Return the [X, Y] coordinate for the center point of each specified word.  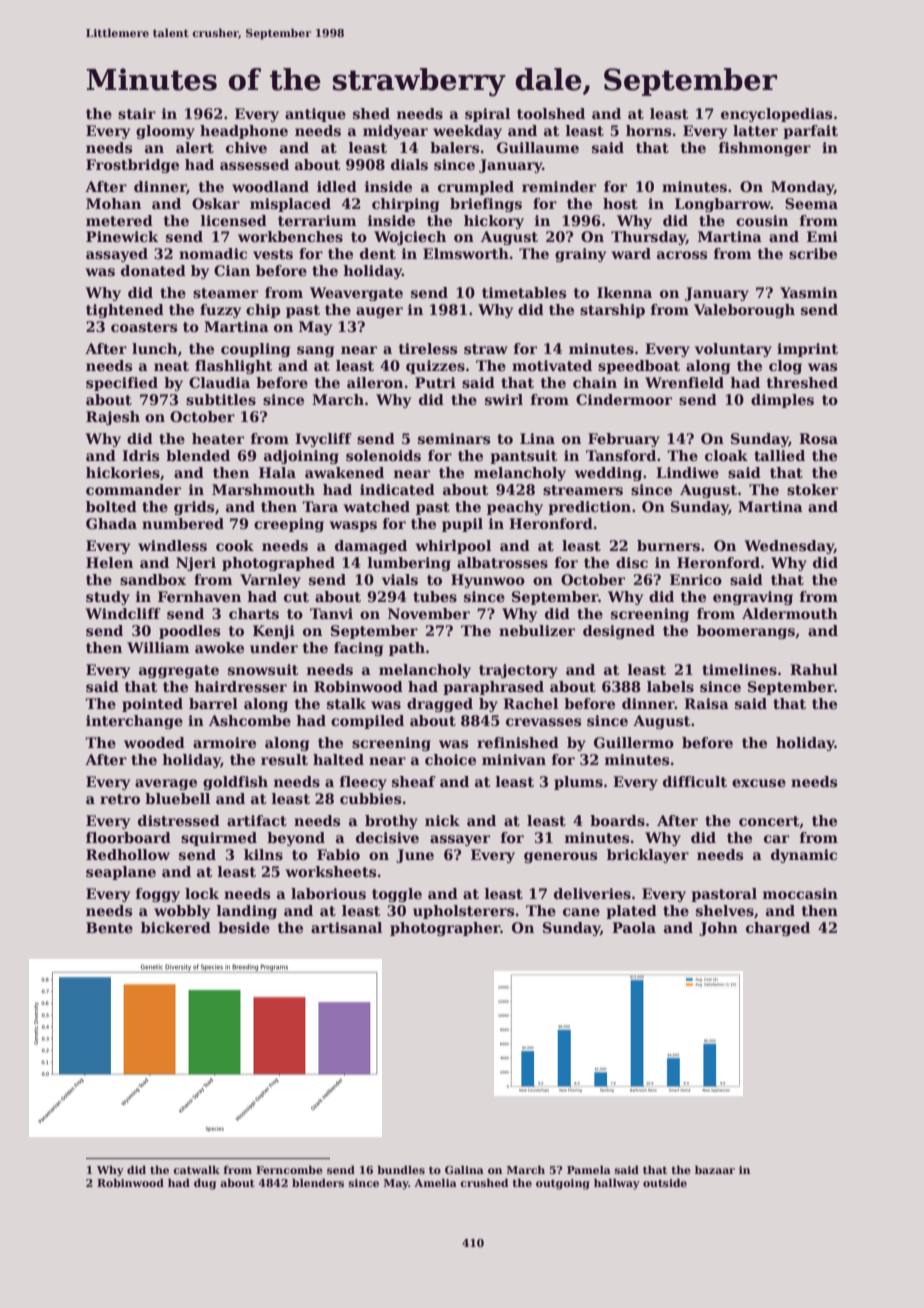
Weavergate [356, 294]
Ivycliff [323, 440]
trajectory [518, 671]
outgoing [563, 1184]
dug [205, 1184]
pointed [152, 705]
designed [619, 632]
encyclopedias [776, 115]
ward [631, 253]
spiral [487, 115]
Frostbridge [132, 166]
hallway [617, 1184]
